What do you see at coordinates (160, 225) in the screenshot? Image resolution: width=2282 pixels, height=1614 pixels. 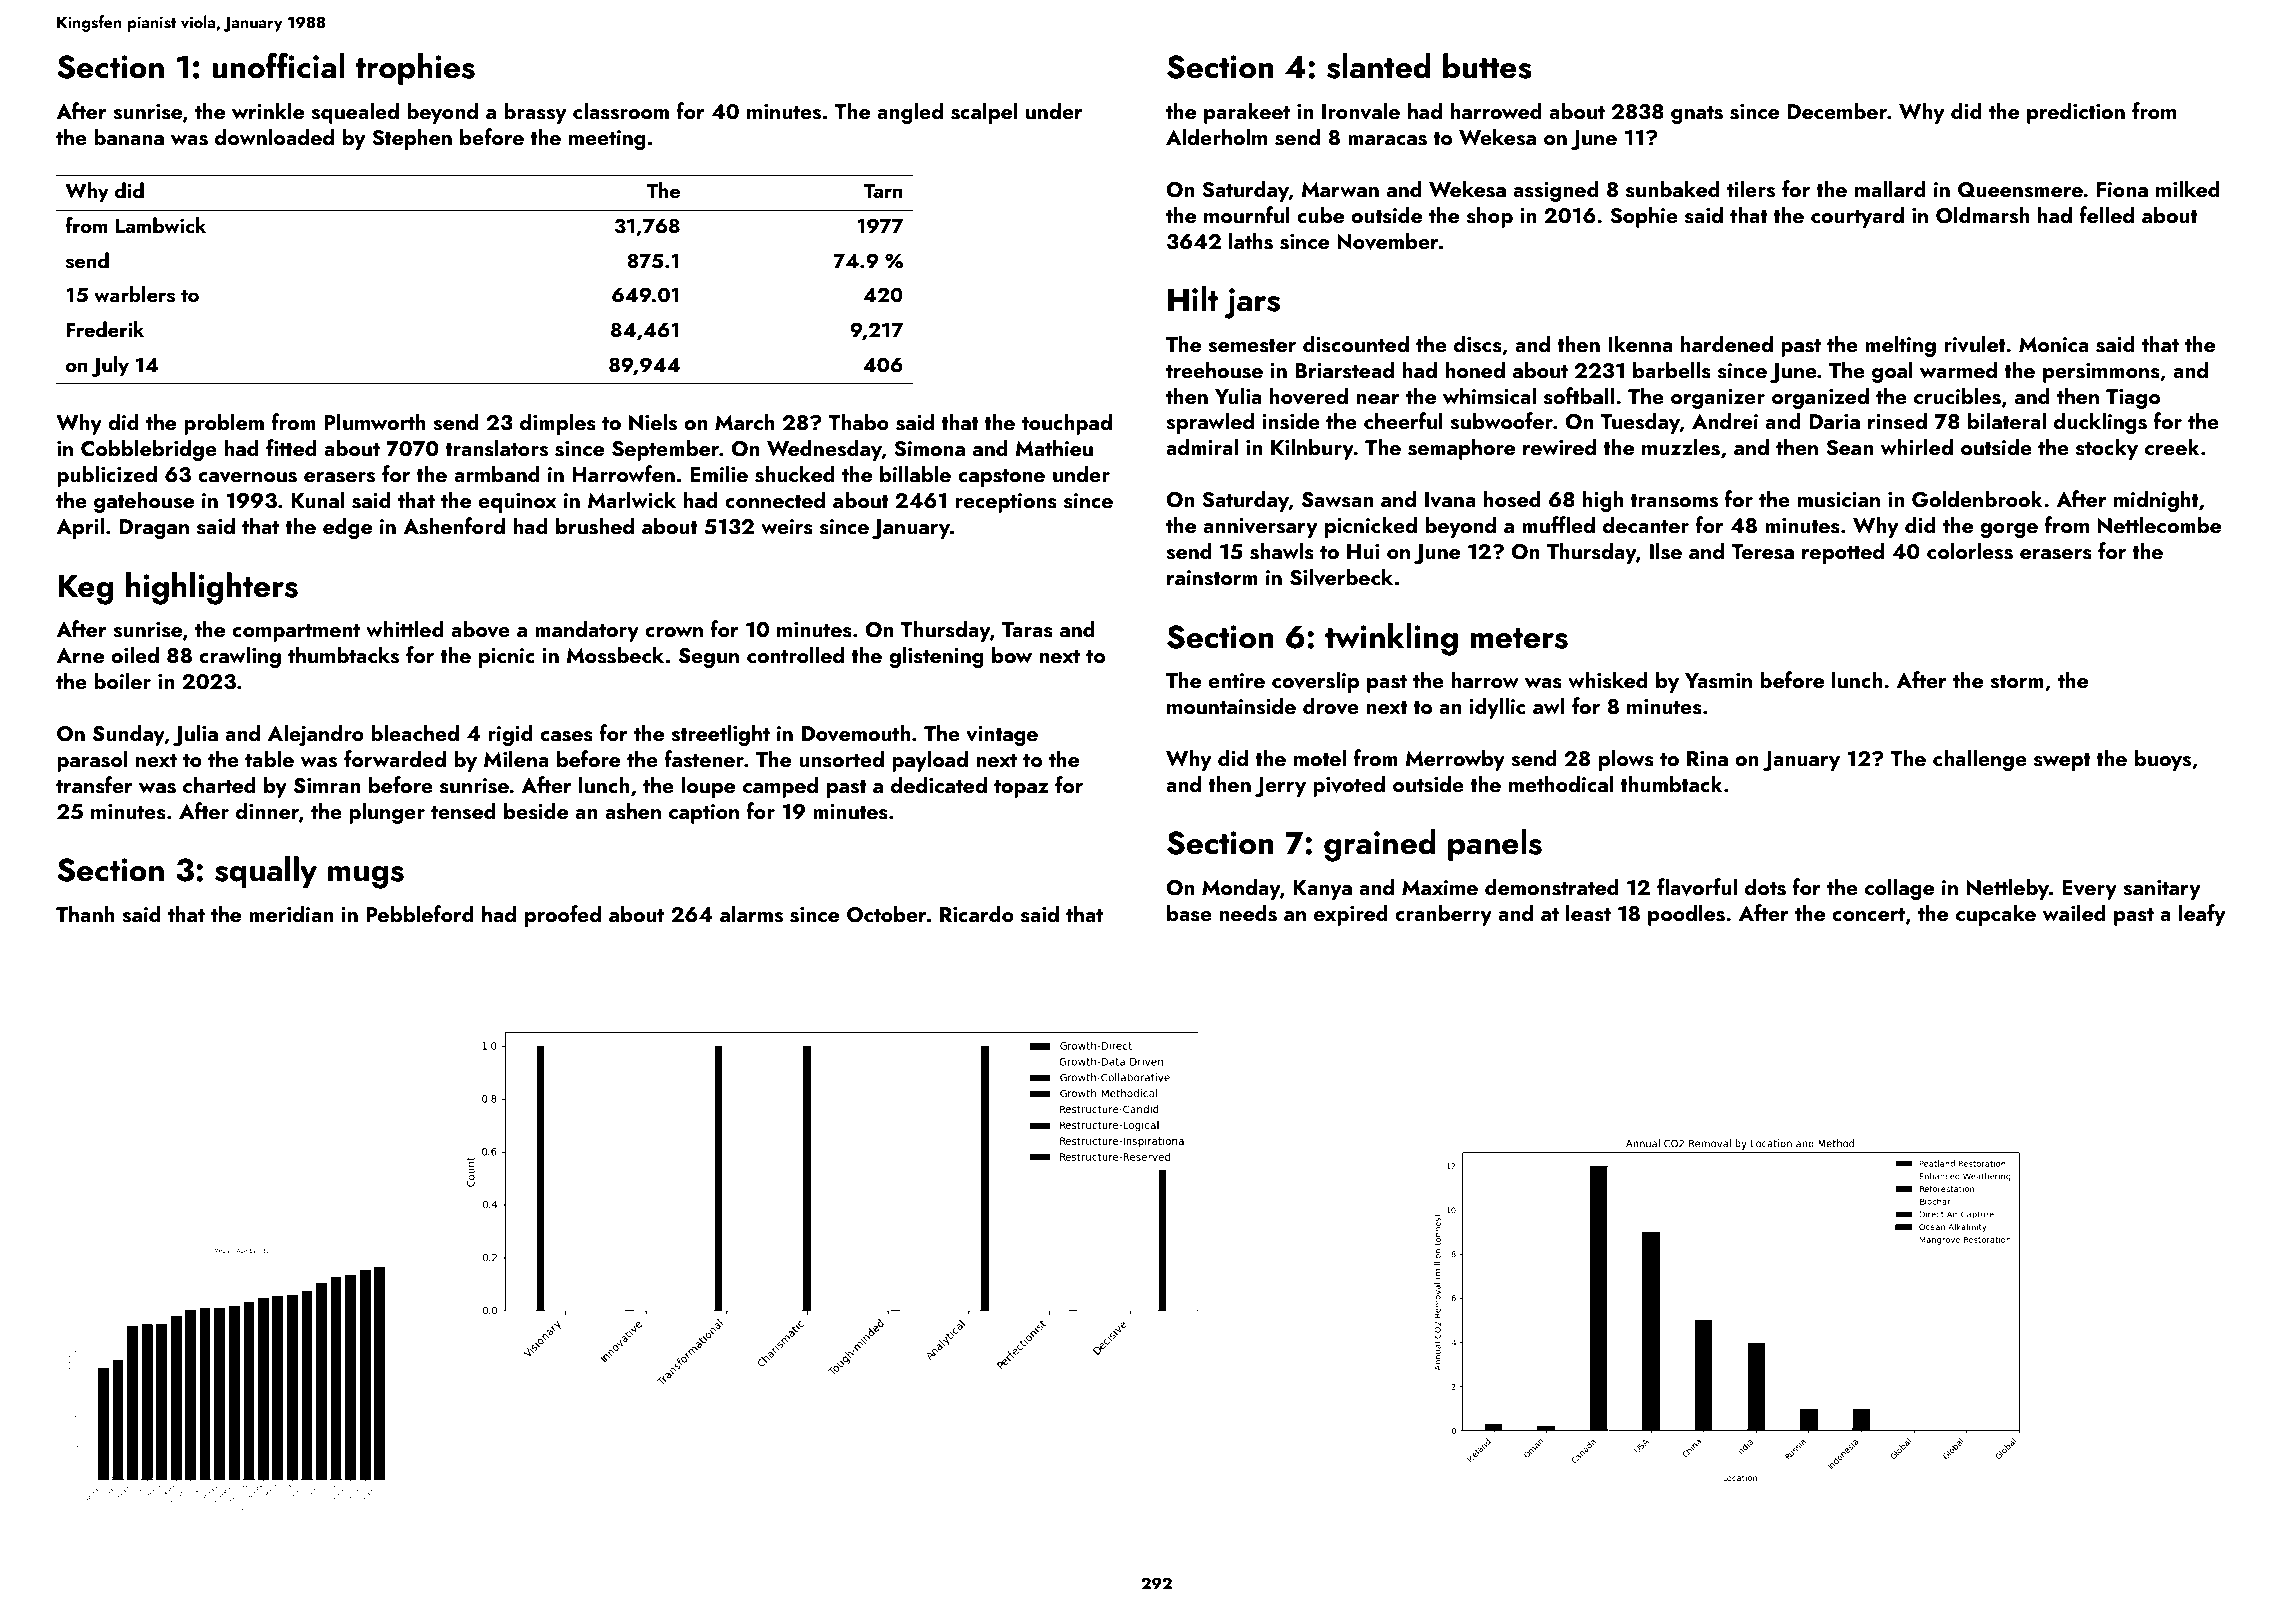 I see `Lambwick` at bounding box center [160, 225].
